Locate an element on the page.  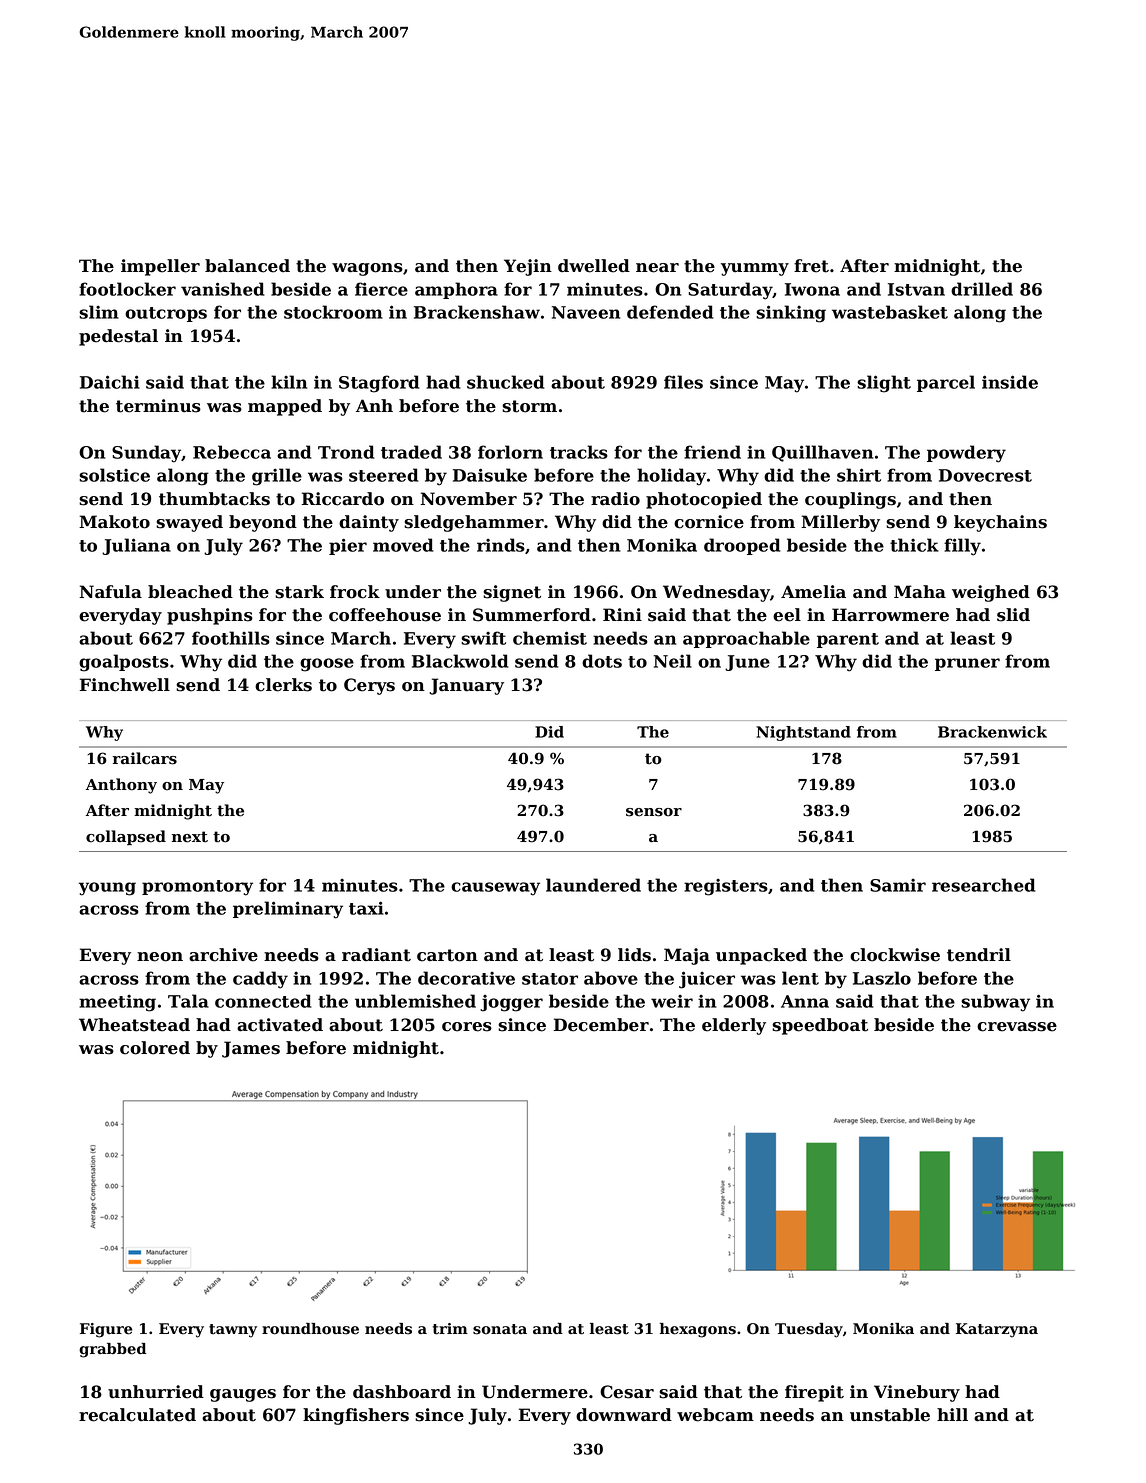
amphora is located at coordinates (456, 290).
